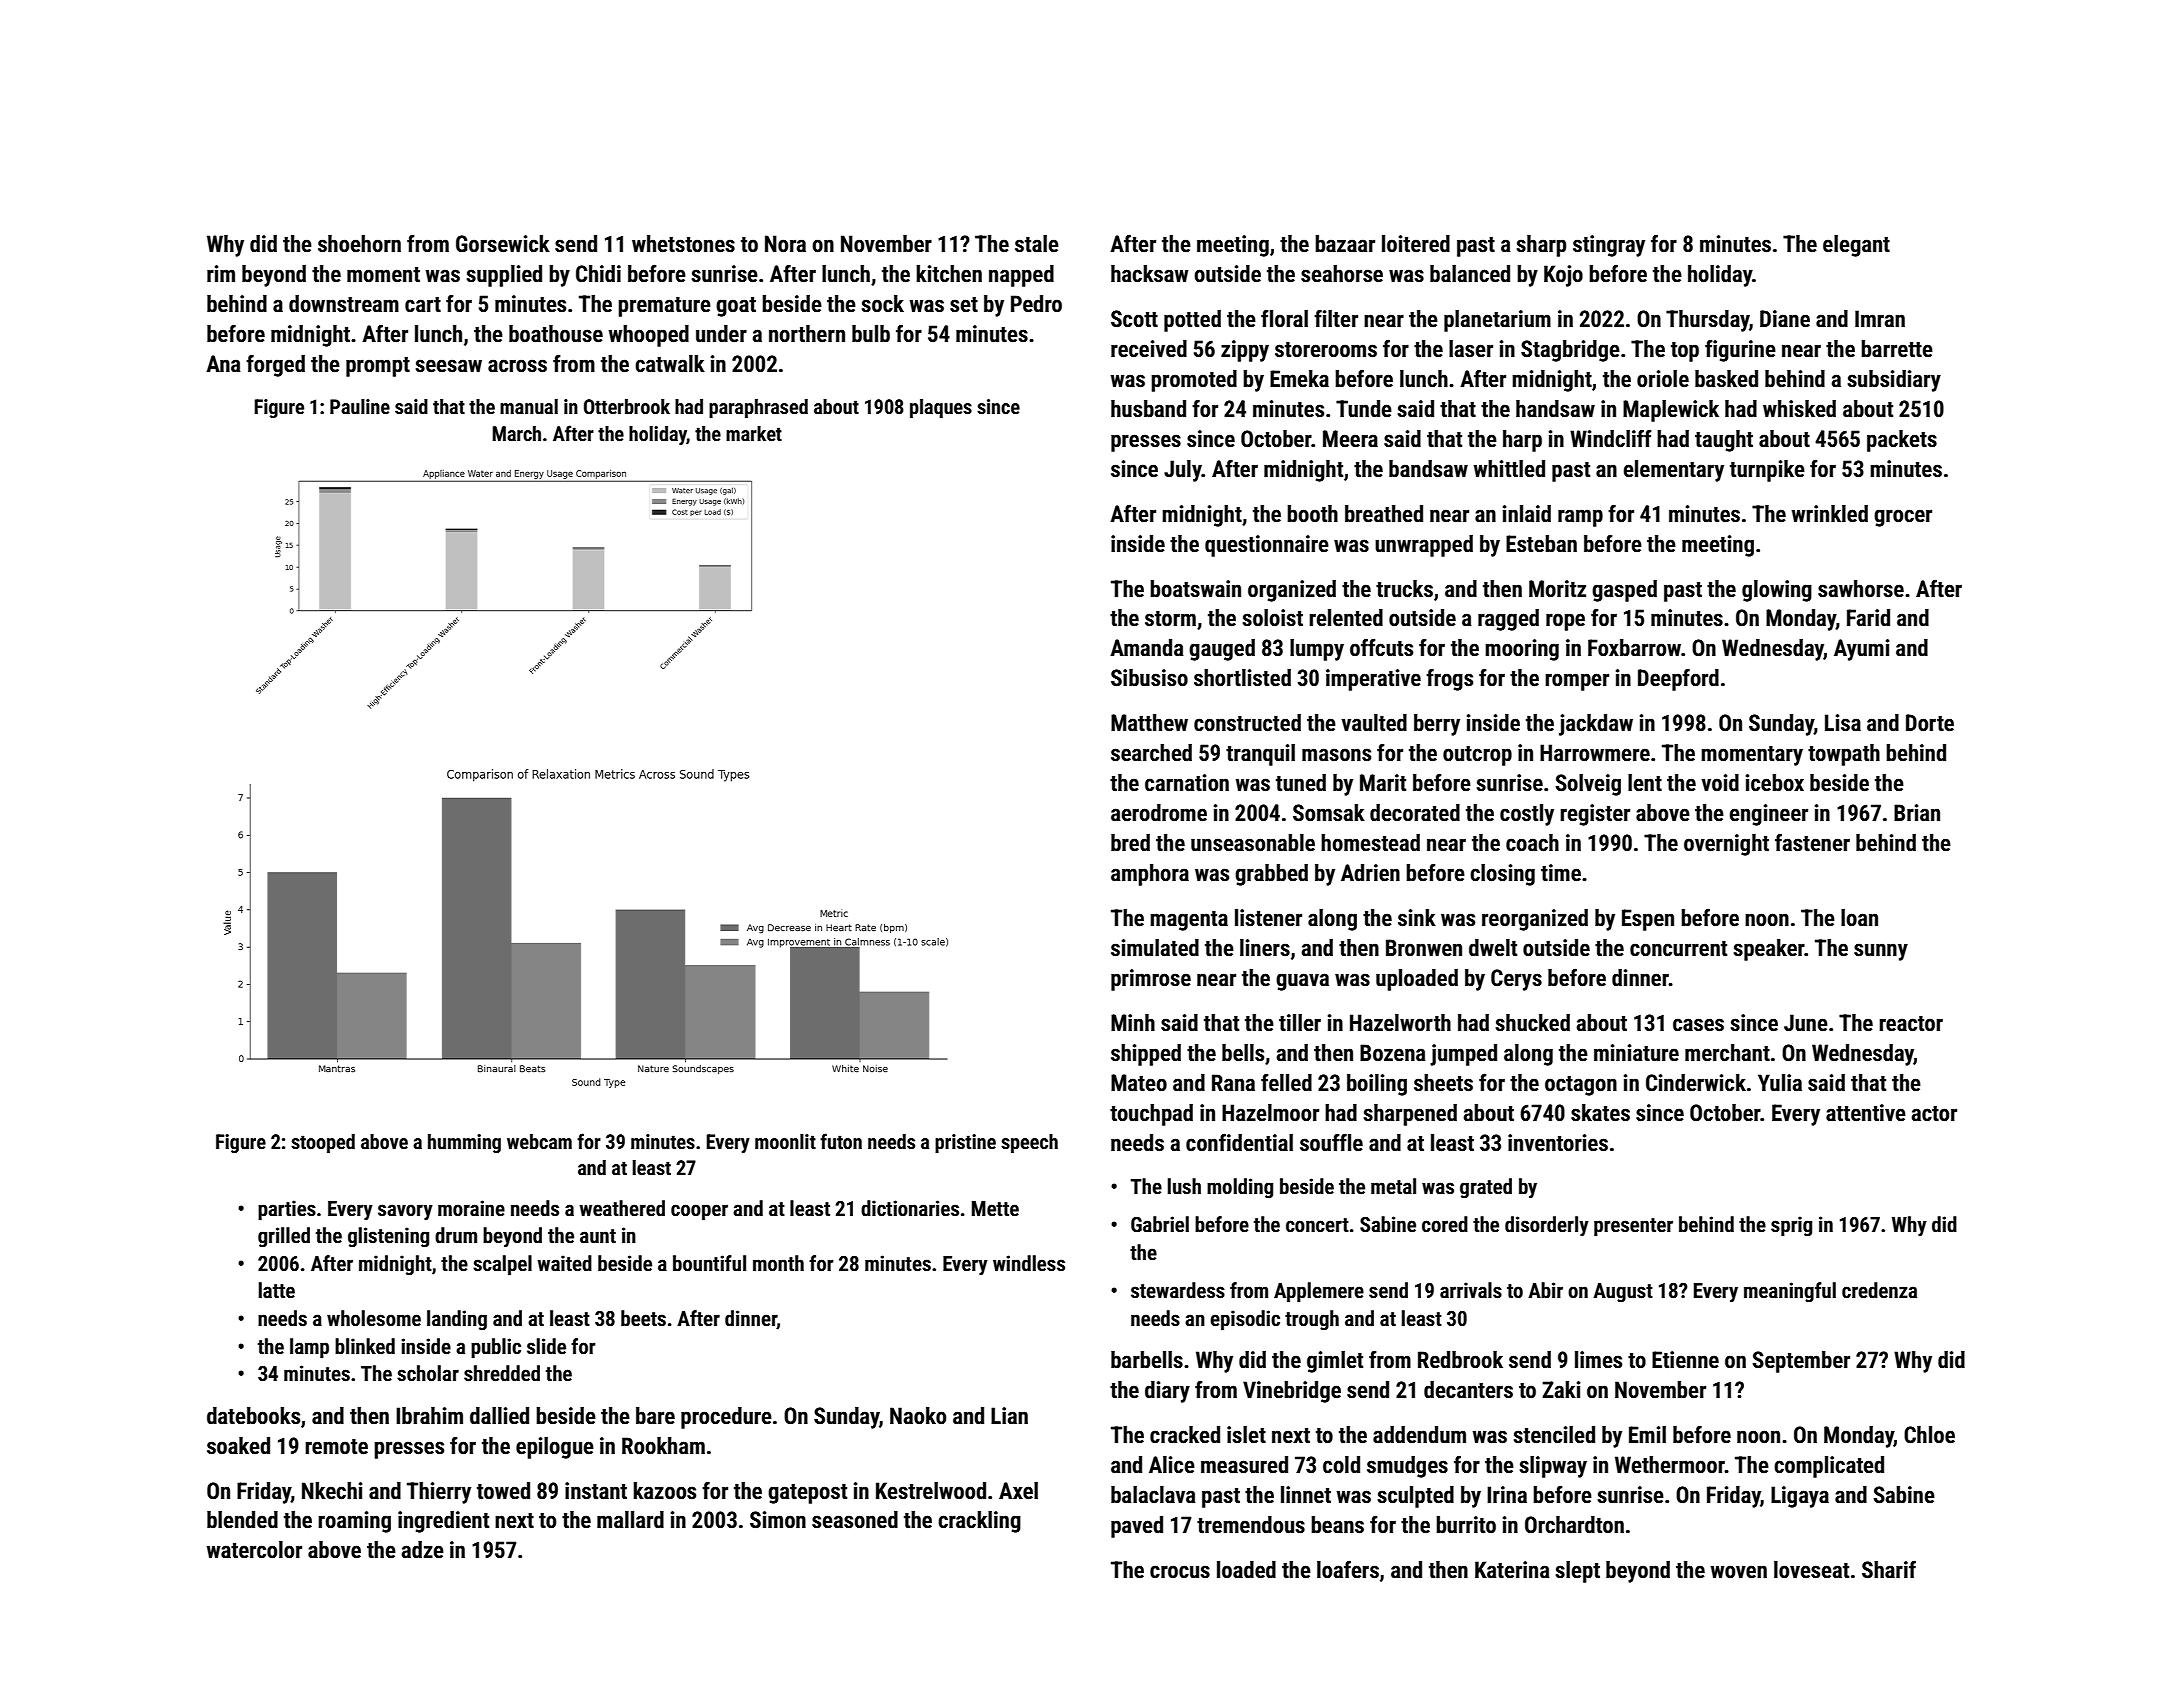 This screenshot has width=2178, height=1683. What do you see at coordinates (1130, 843) in the screenshot?
I see `bred` at bounding box center [1130, 843].
